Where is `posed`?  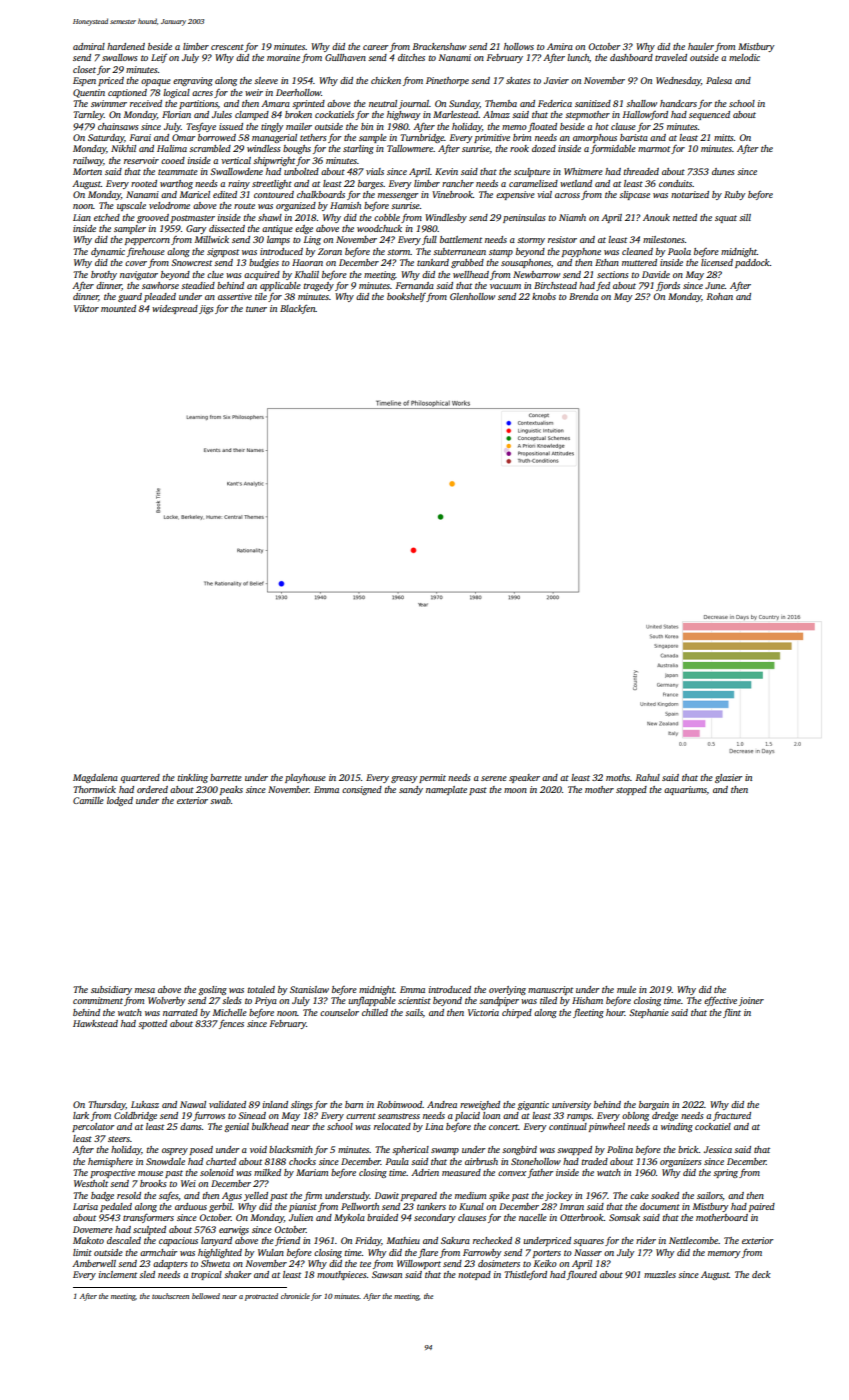 posed is located at coordinates (201, 1150).
